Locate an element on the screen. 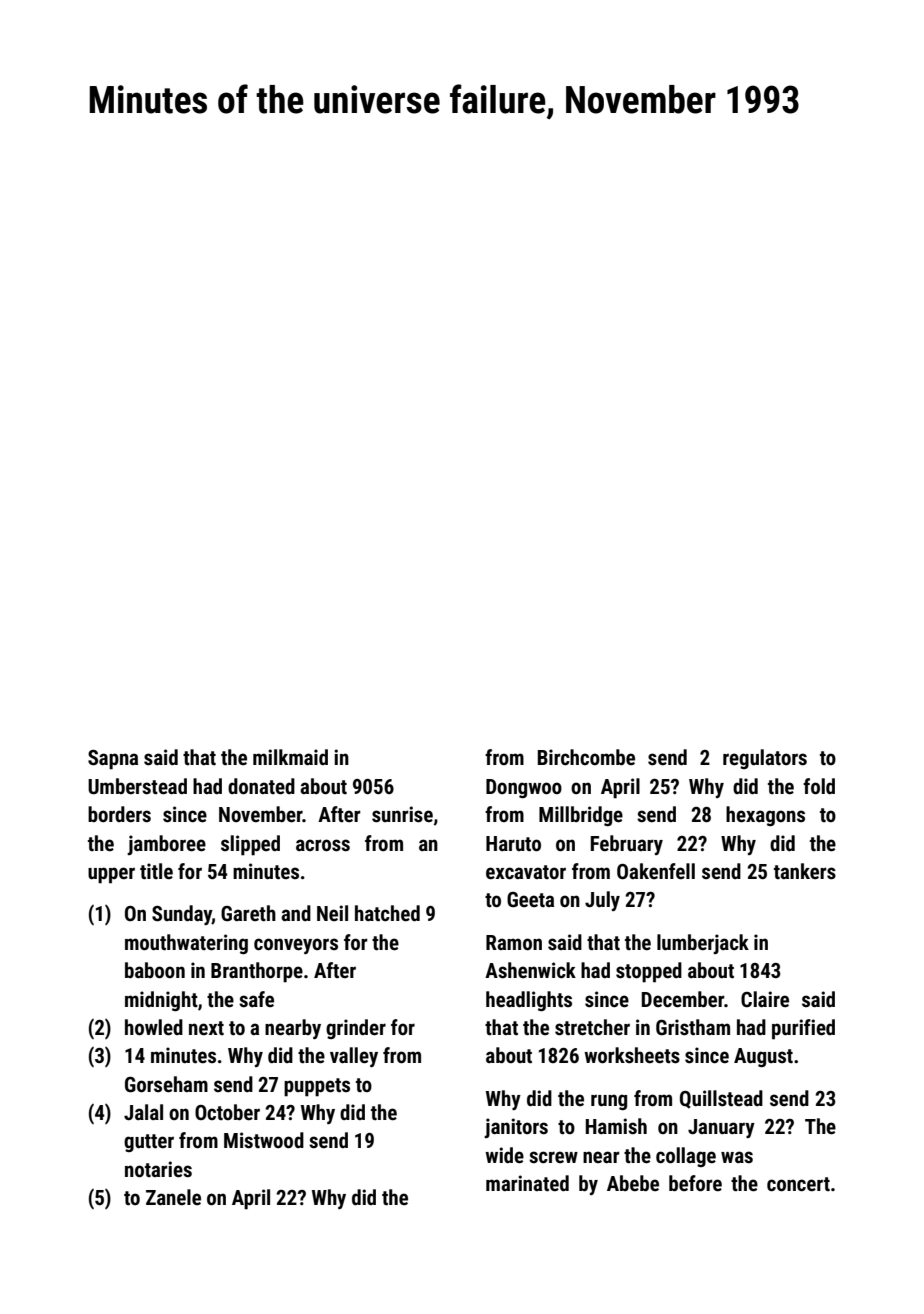 The height and width of the screenshot is (1314, 924). regulators is located at coordinates (765, 759).
